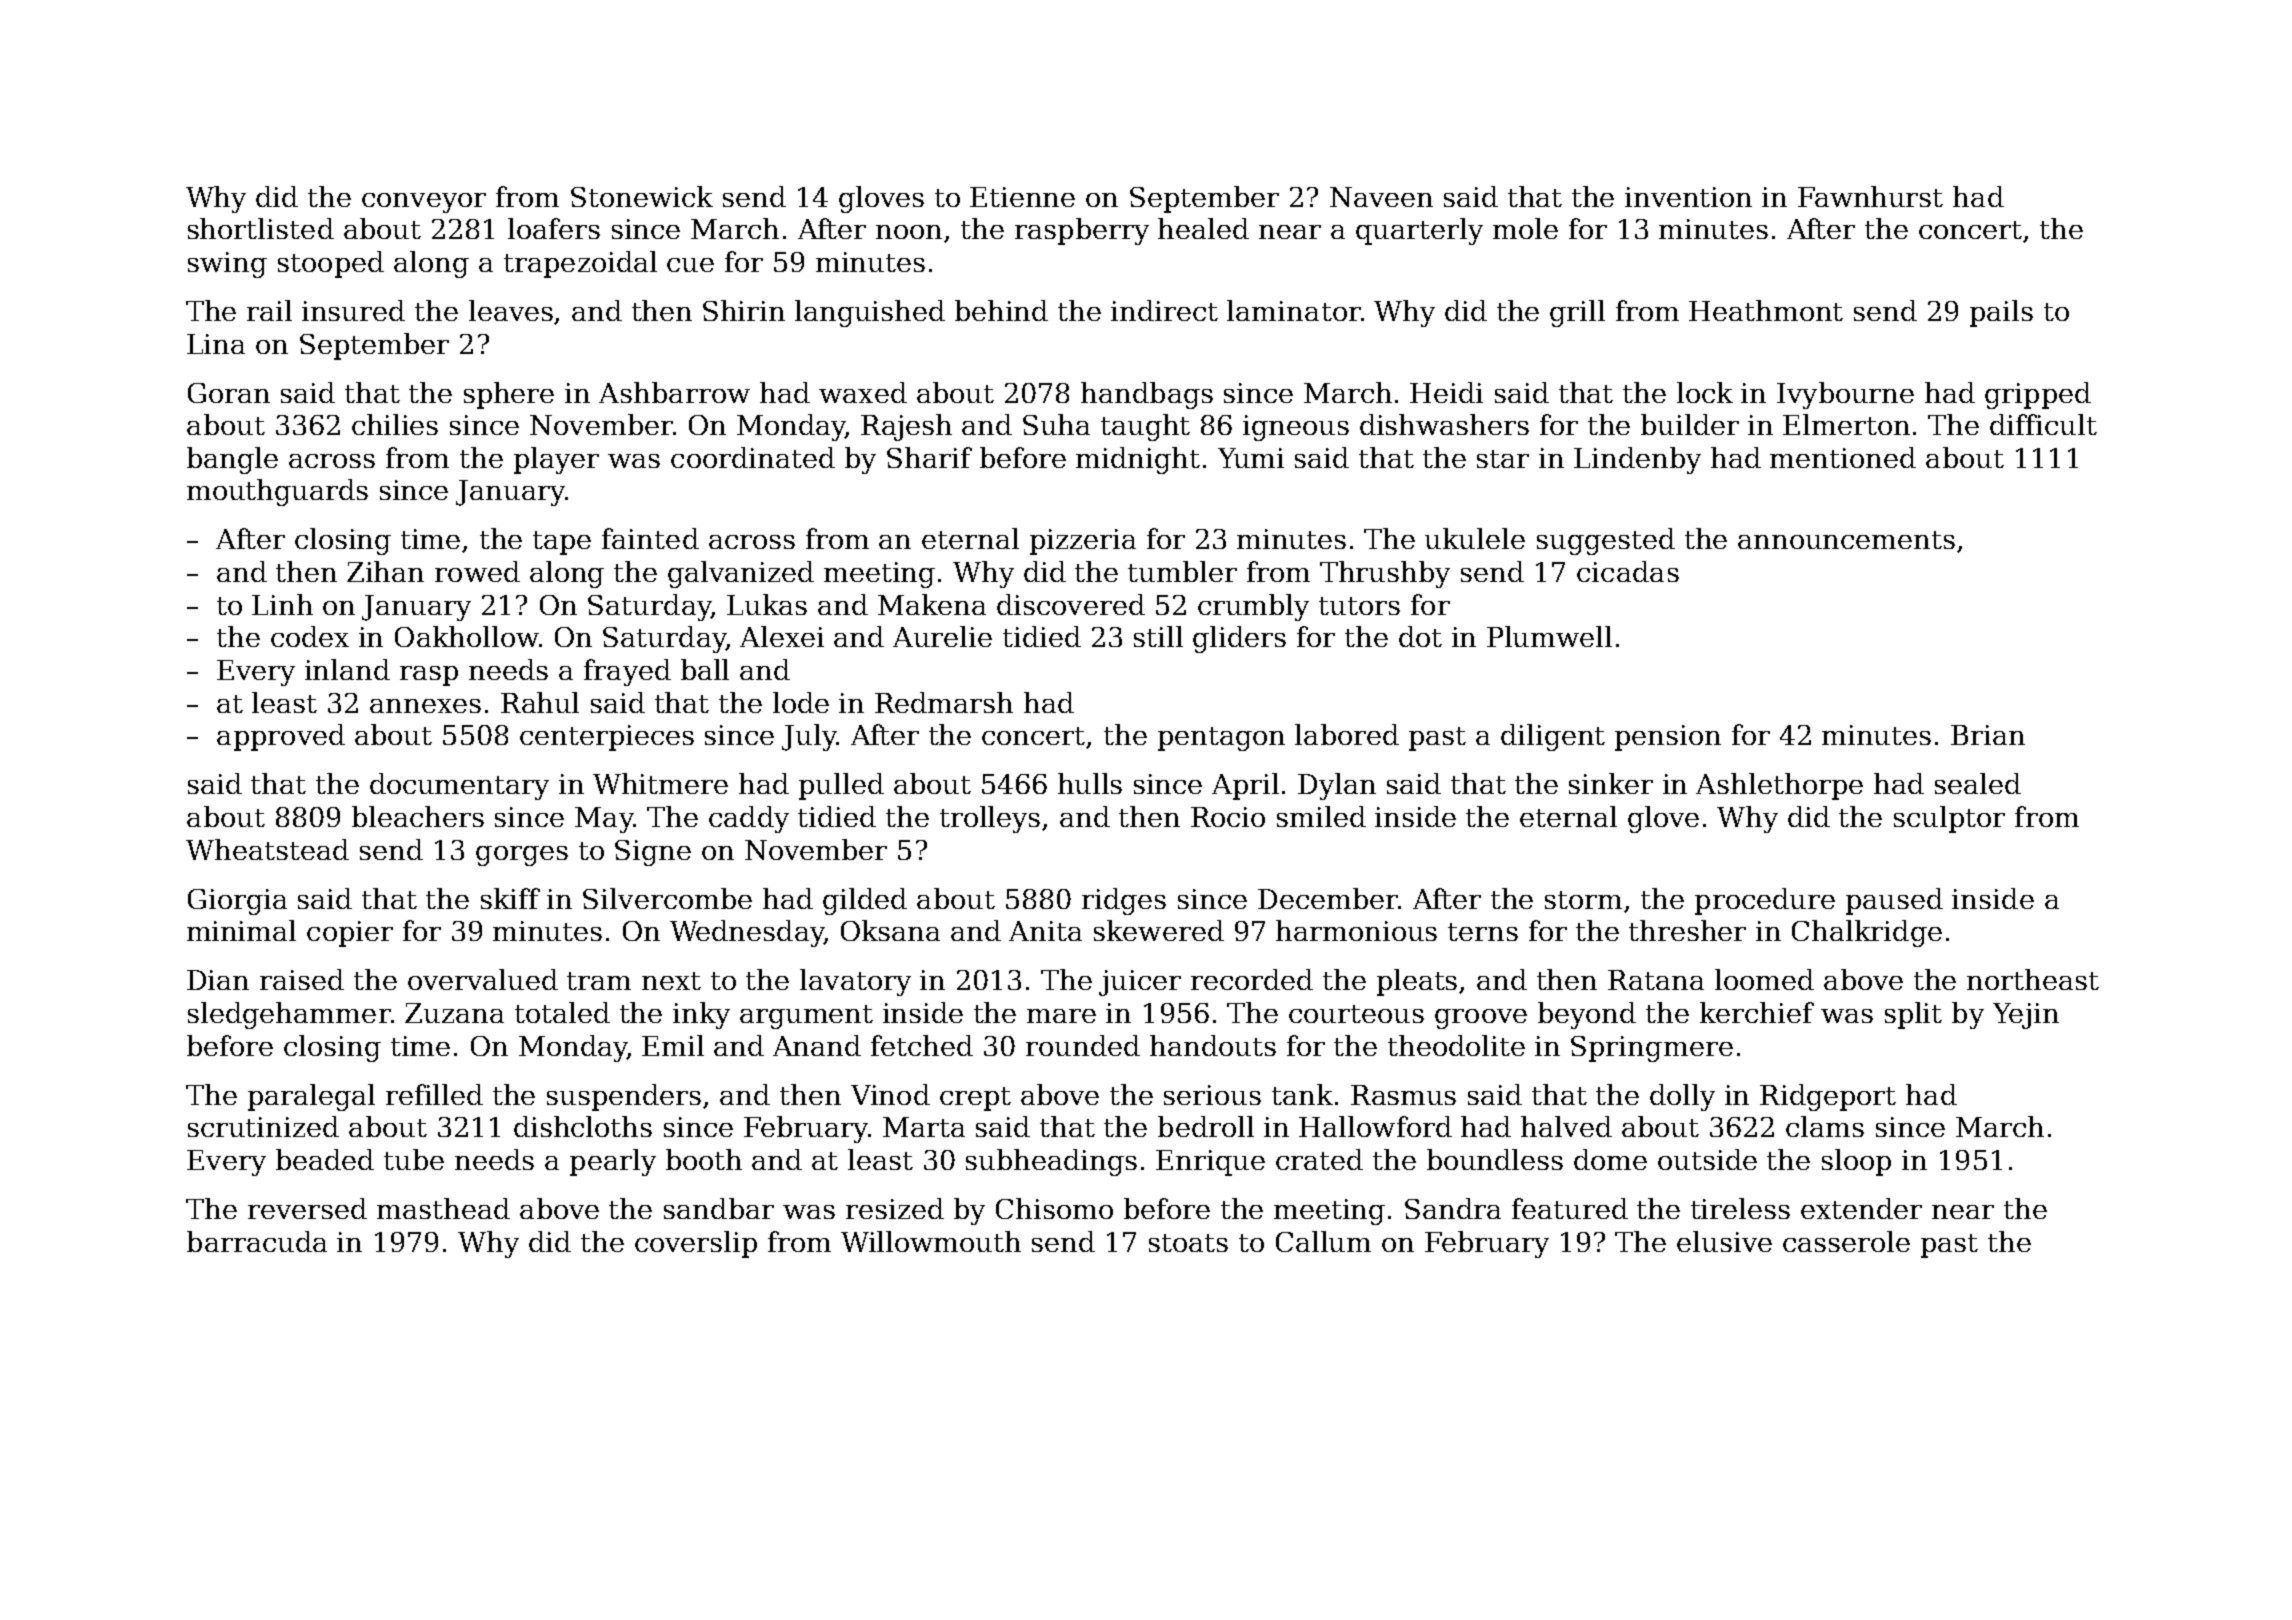 This screenshot has width=2292, height=1620. I want to click on crated, so click(1319, 1159).
